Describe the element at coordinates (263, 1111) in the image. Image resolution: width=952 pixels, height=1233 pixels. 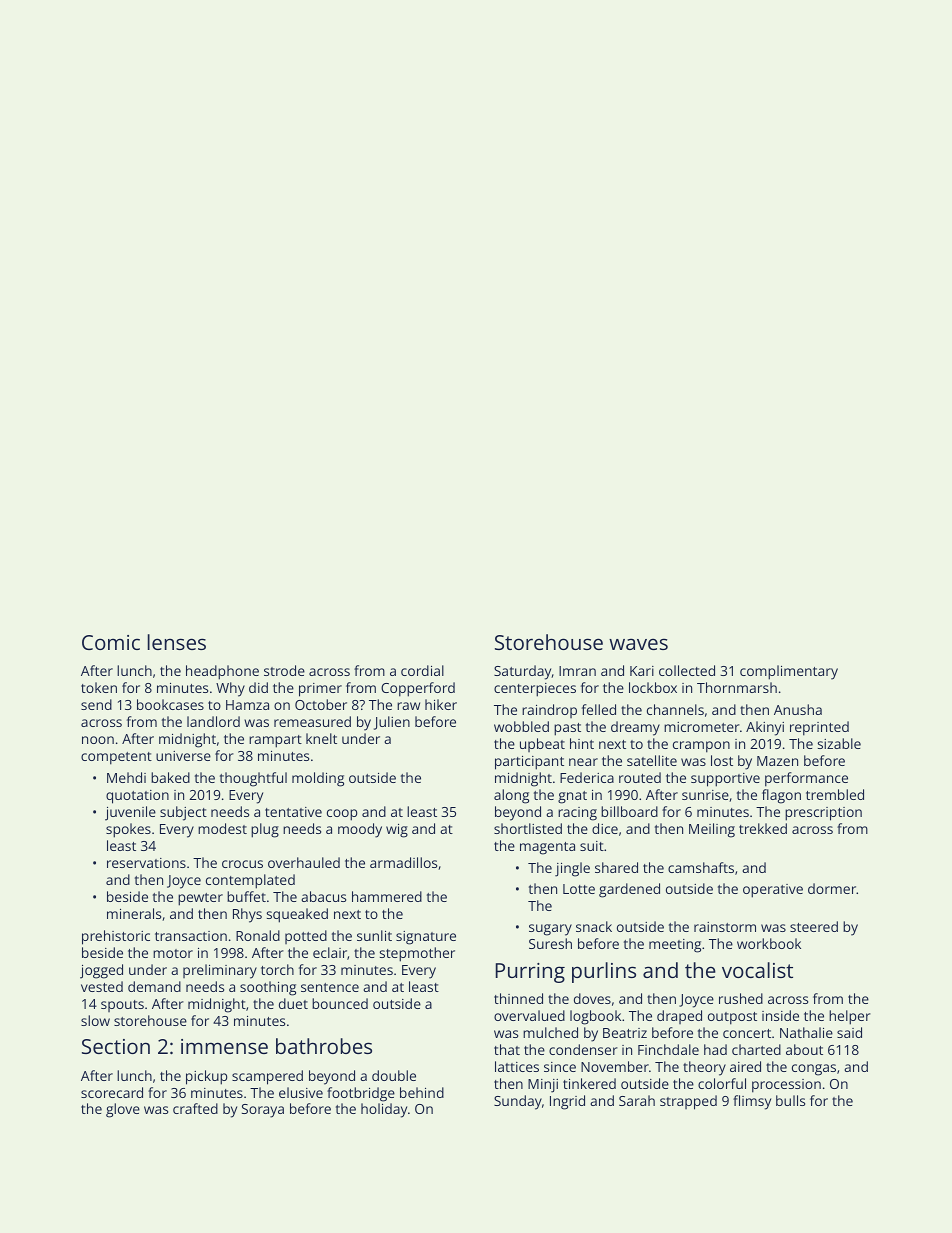
I see `Soraya` at that location.
